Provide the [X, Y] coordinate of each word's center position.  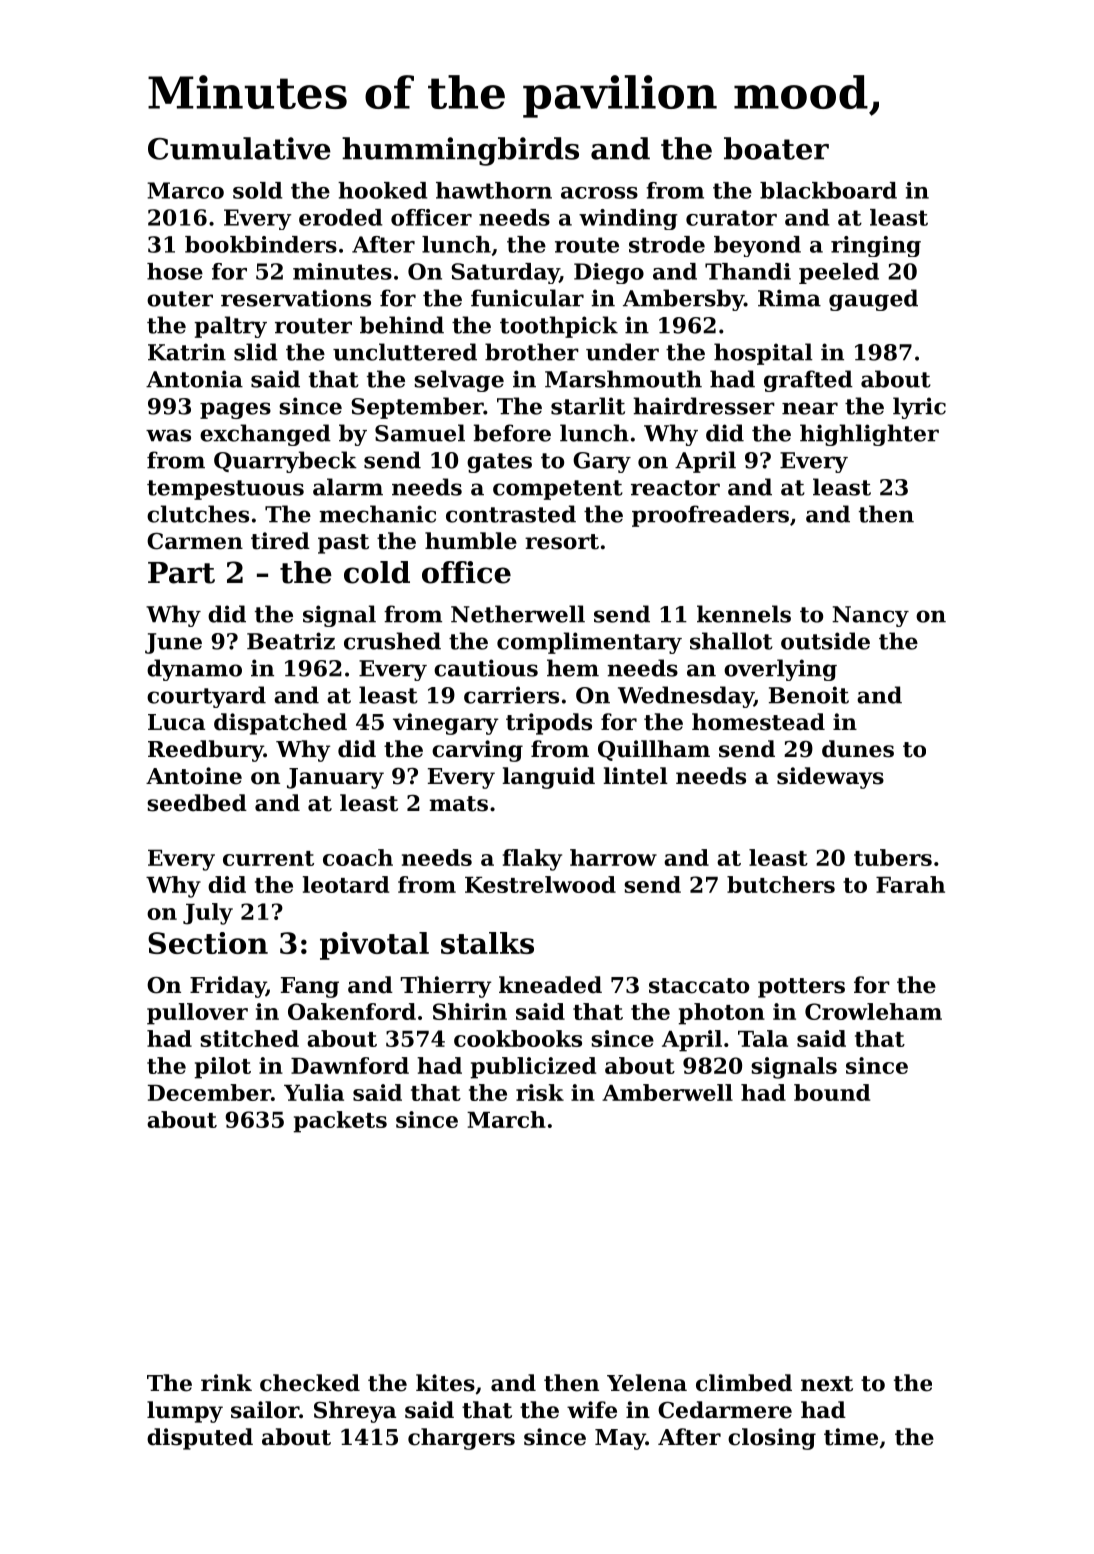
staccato [699, 986]
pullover [197, 1014]
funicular [527, 298]
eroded [340, 217]
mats [458, 804]
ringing [876, 246]
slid [256, 352]
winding [628, 219]
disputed [200, 1439]
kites [445, 1383]
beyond [757, 246]
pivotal [374, 946]
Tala [763, 1038]
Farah [910, 884]
